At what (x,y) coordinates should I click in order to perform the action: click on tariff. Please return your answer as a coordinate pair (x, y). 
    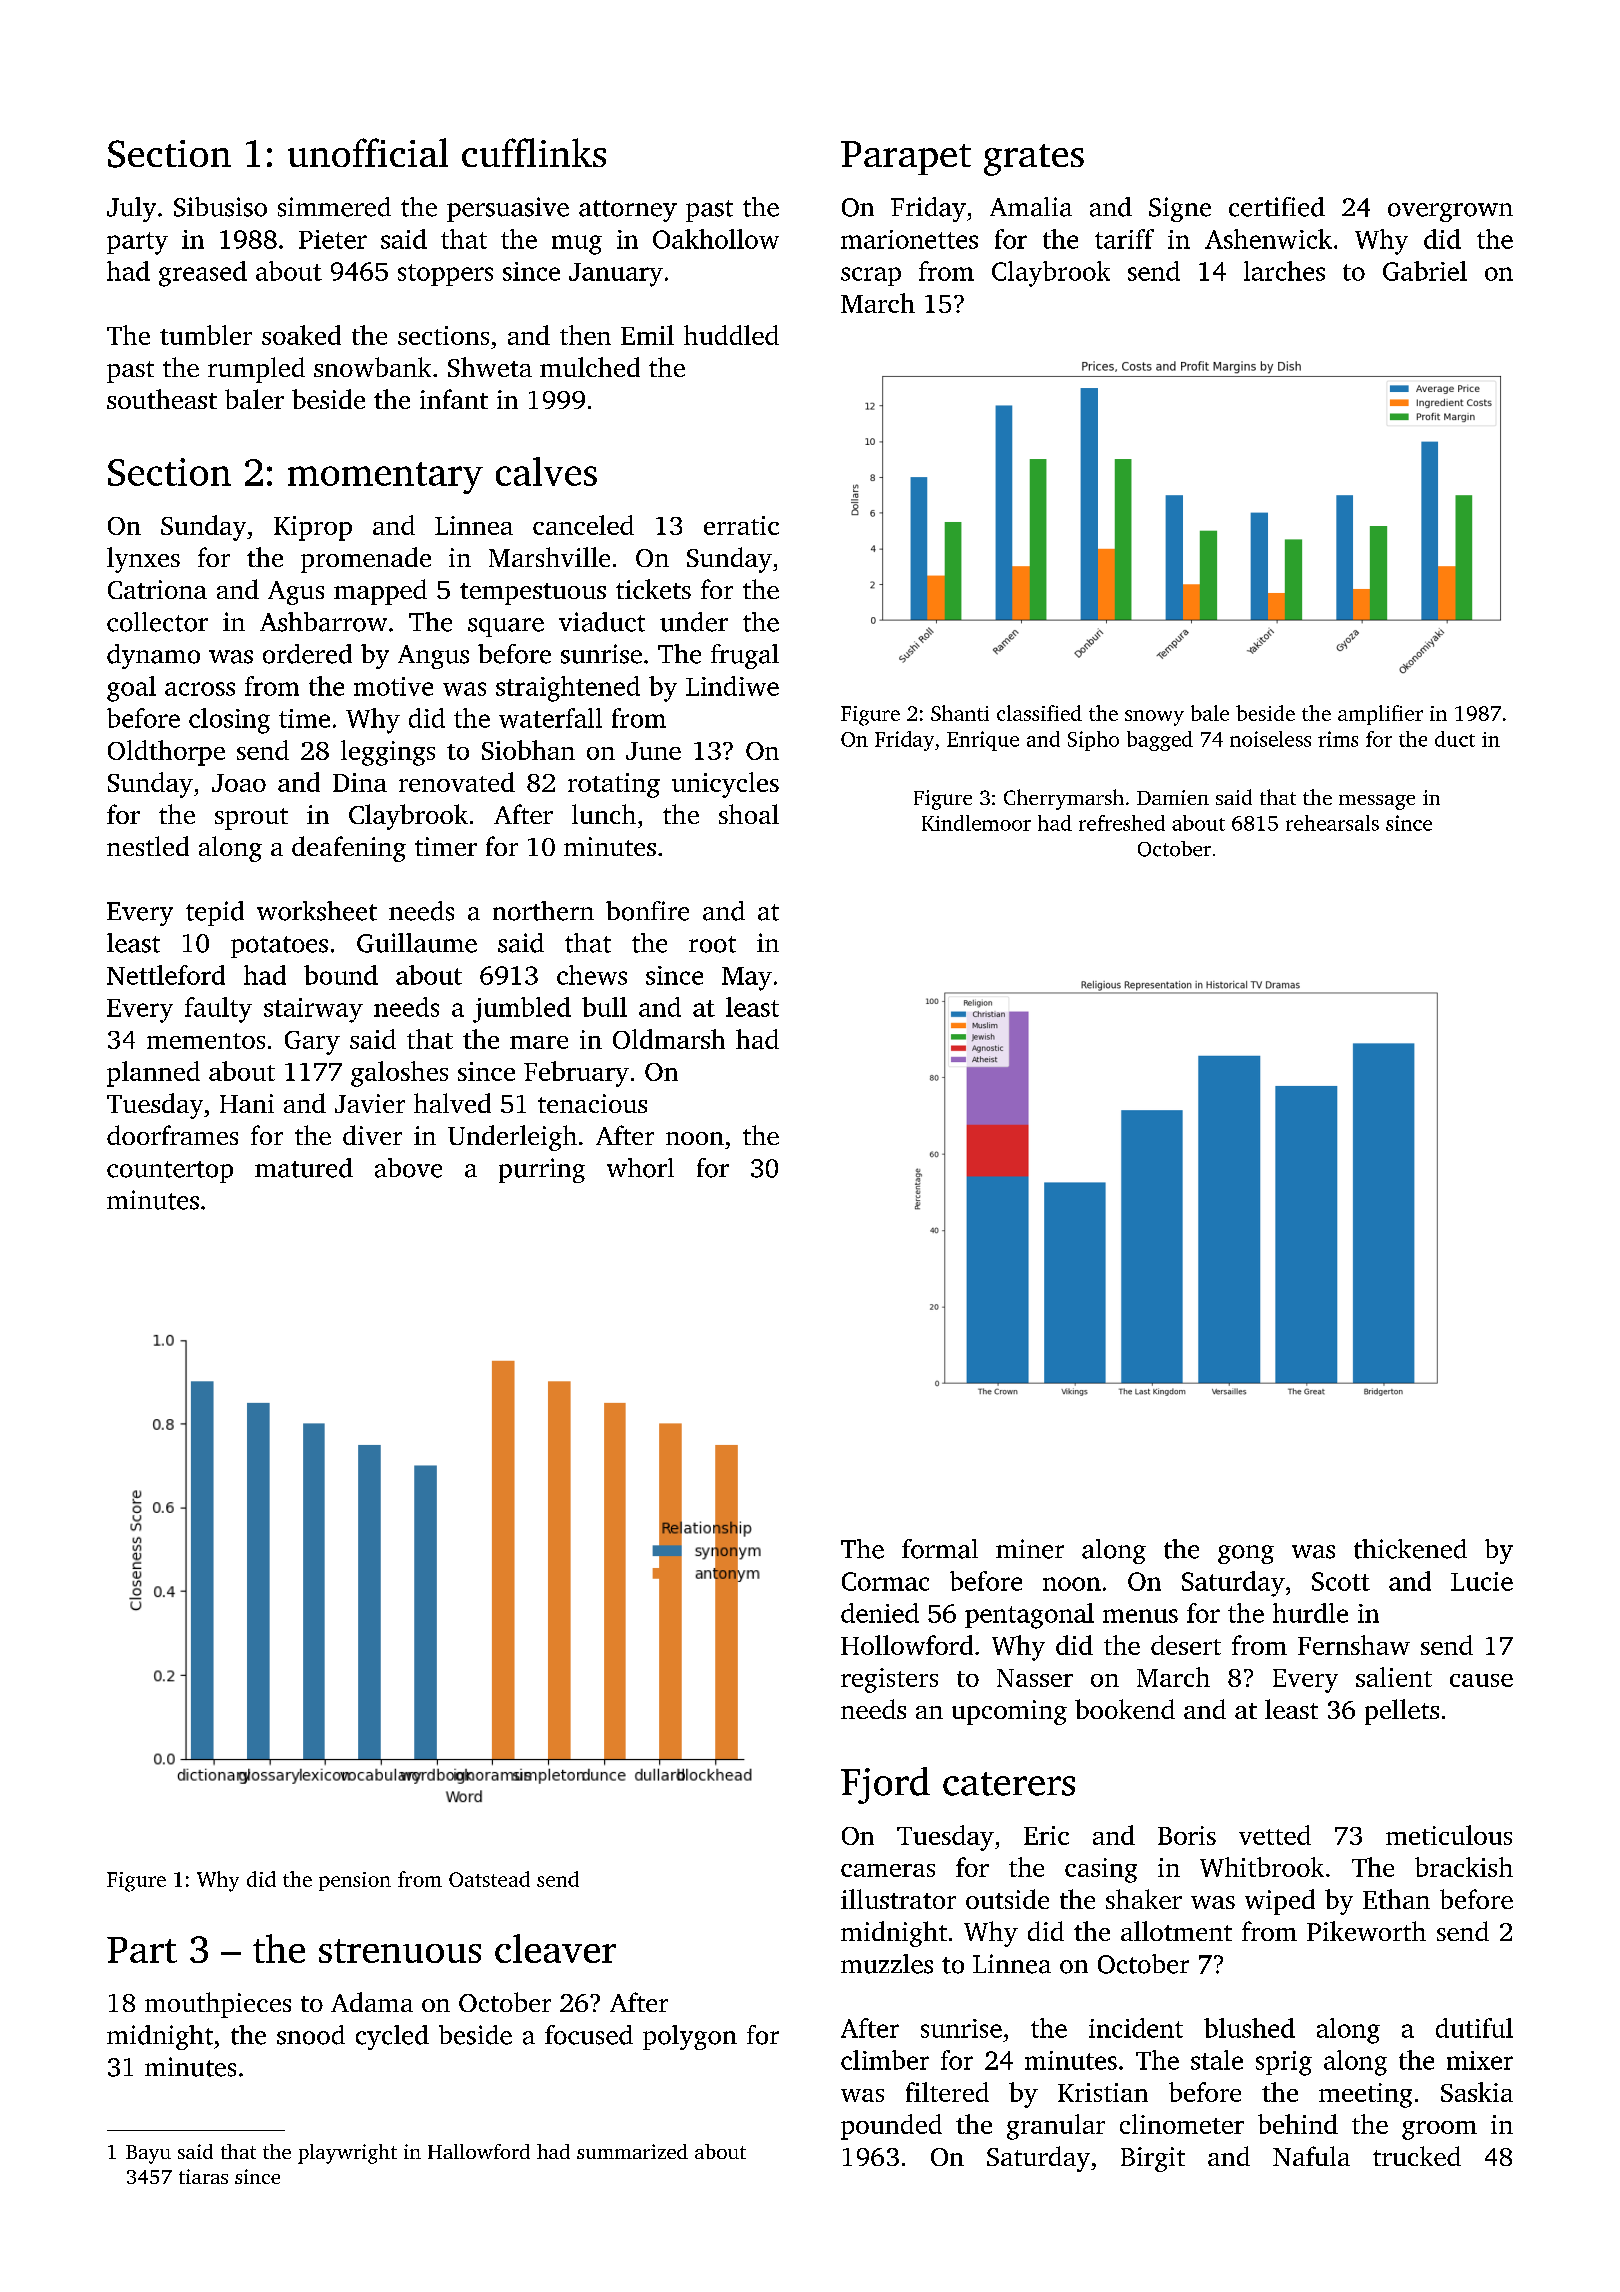
    Looking at the image, I should click on (1124, 239).
